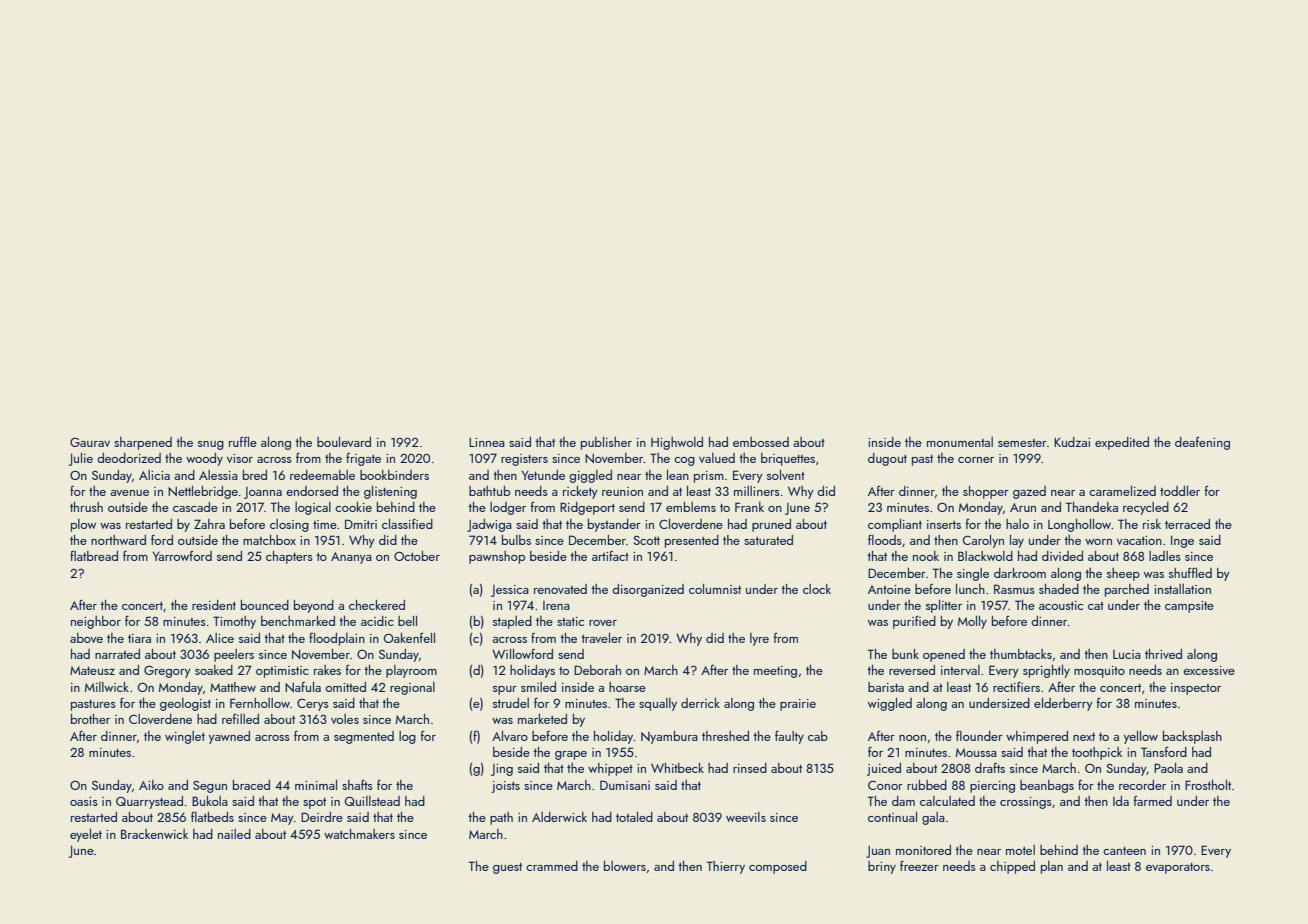 Image resolution: width=1308 pixels, height=924 pixels. What do you see at coordinates (251, 785) in the screenshot?
I see `braced` at bounding box center [251, 785].
